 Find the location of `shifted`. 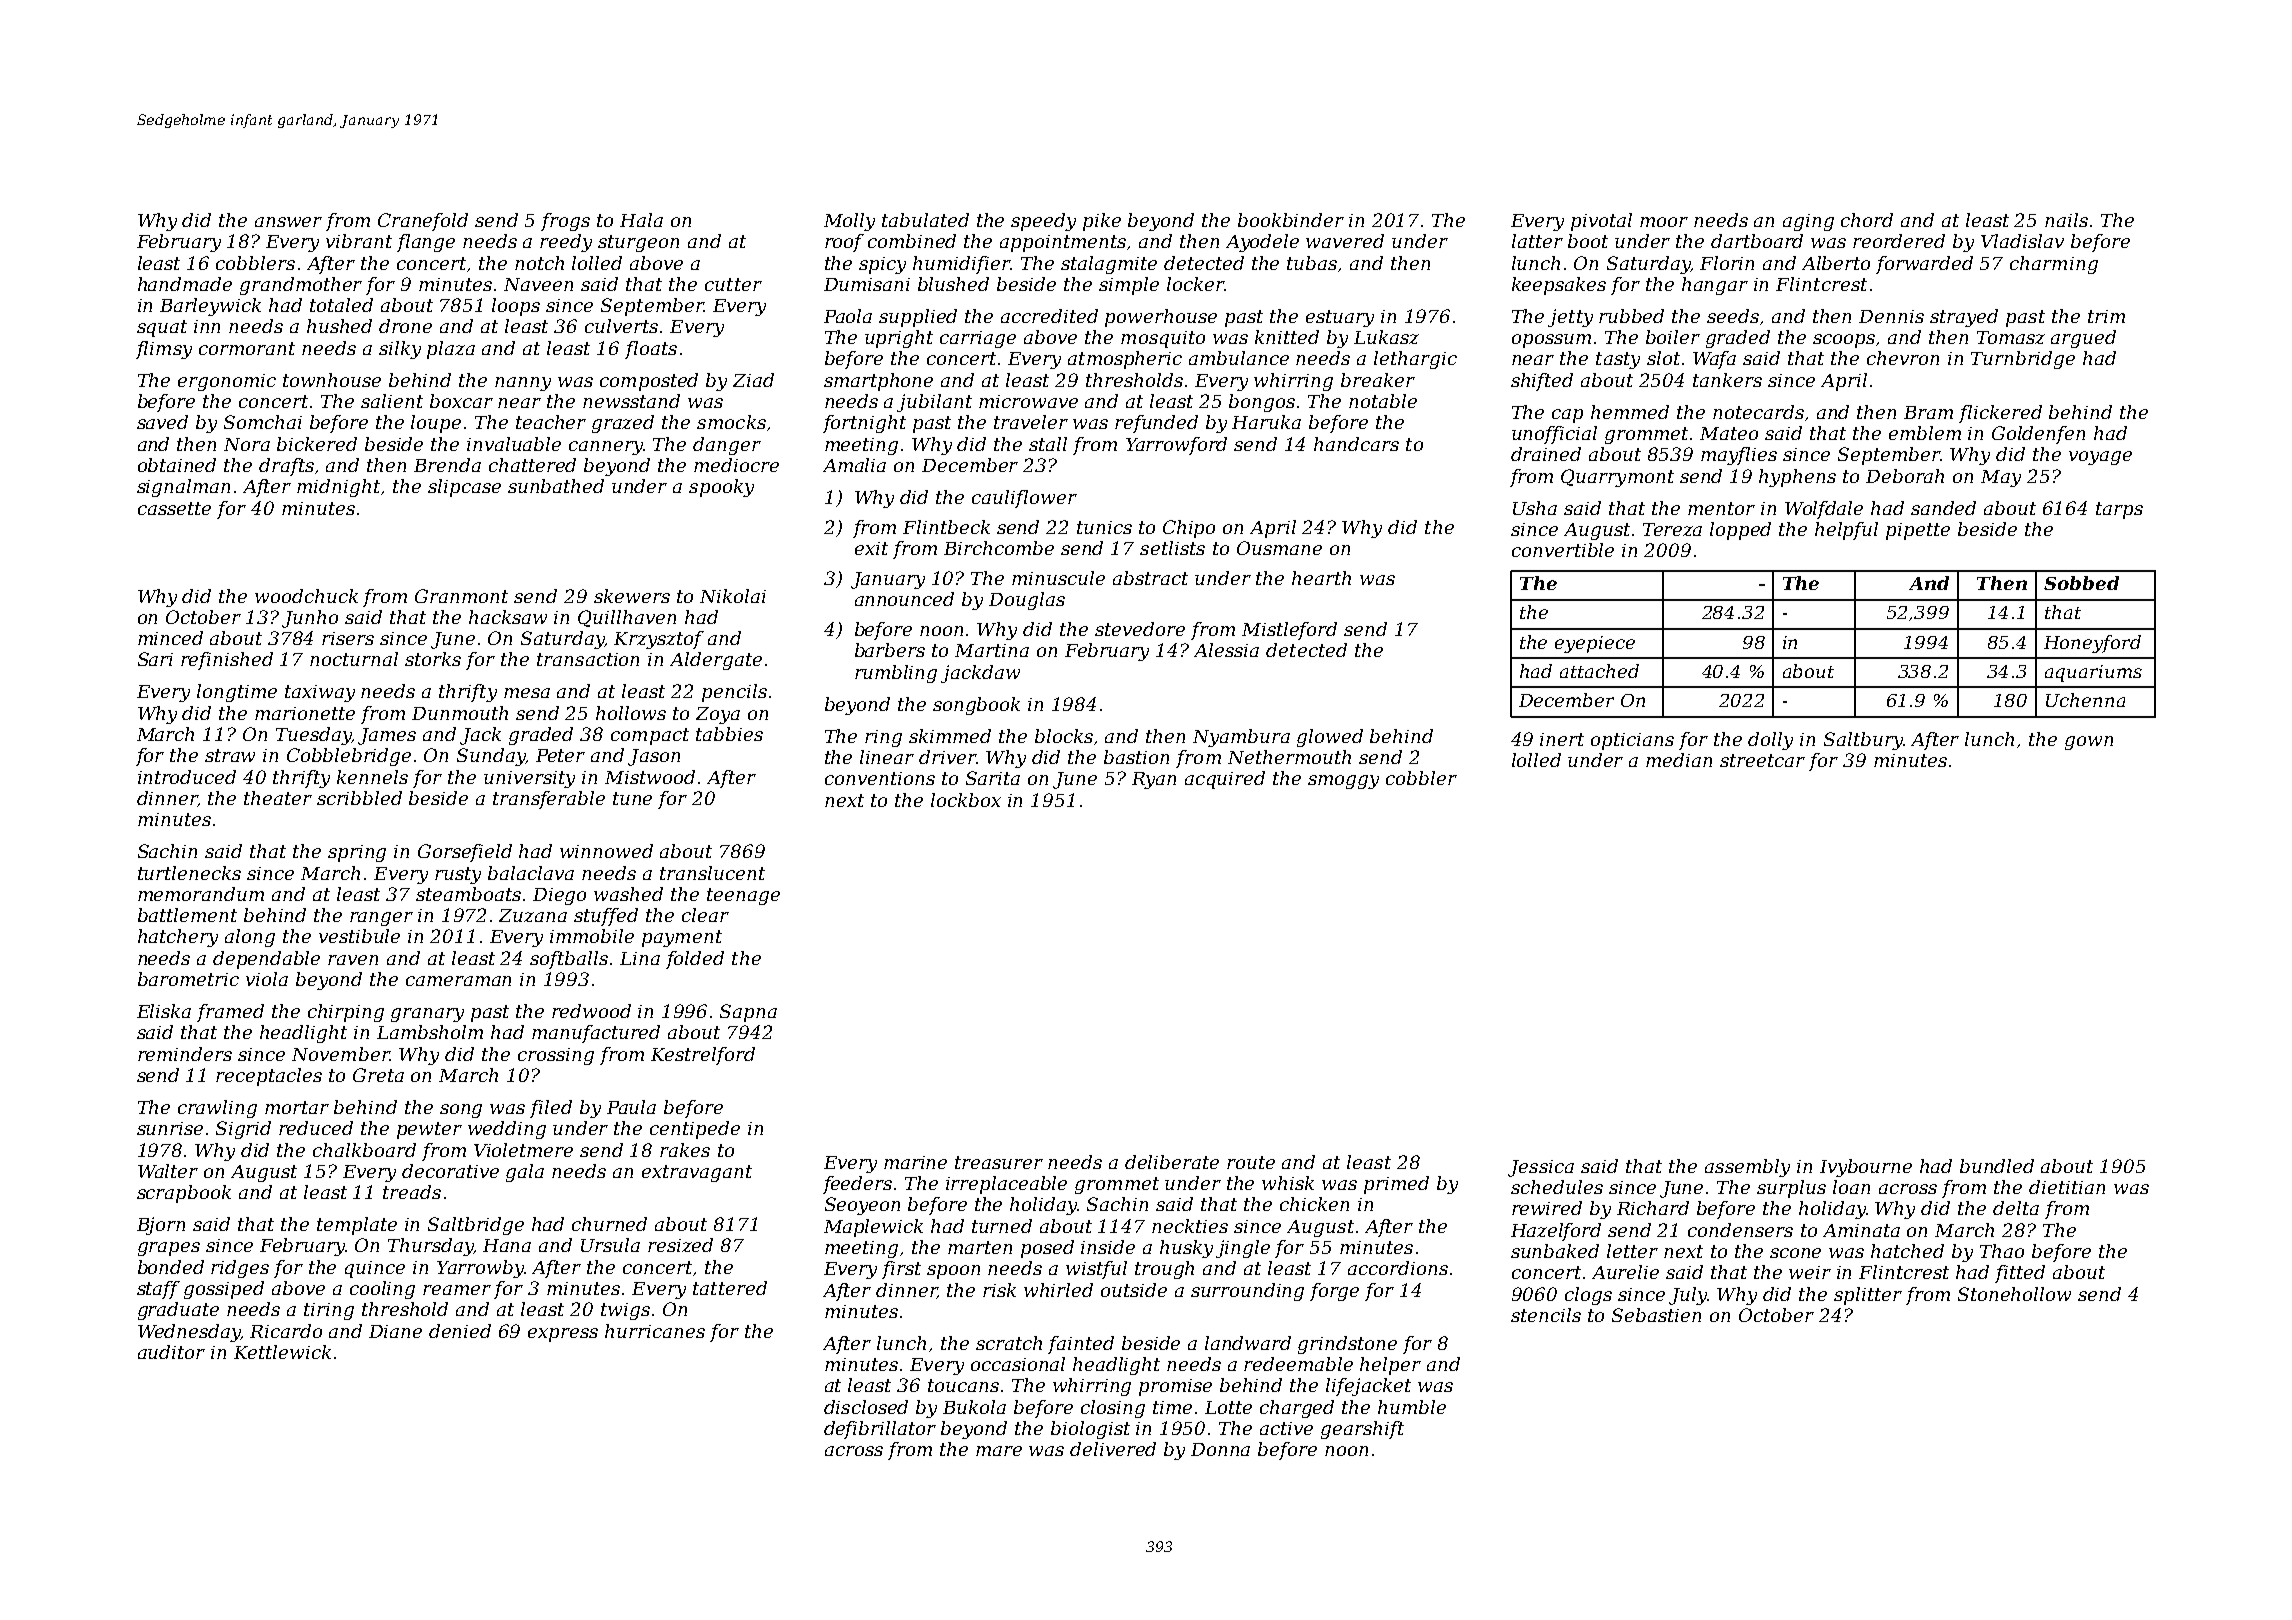

shifted is located at coordinates (1542, 382).
